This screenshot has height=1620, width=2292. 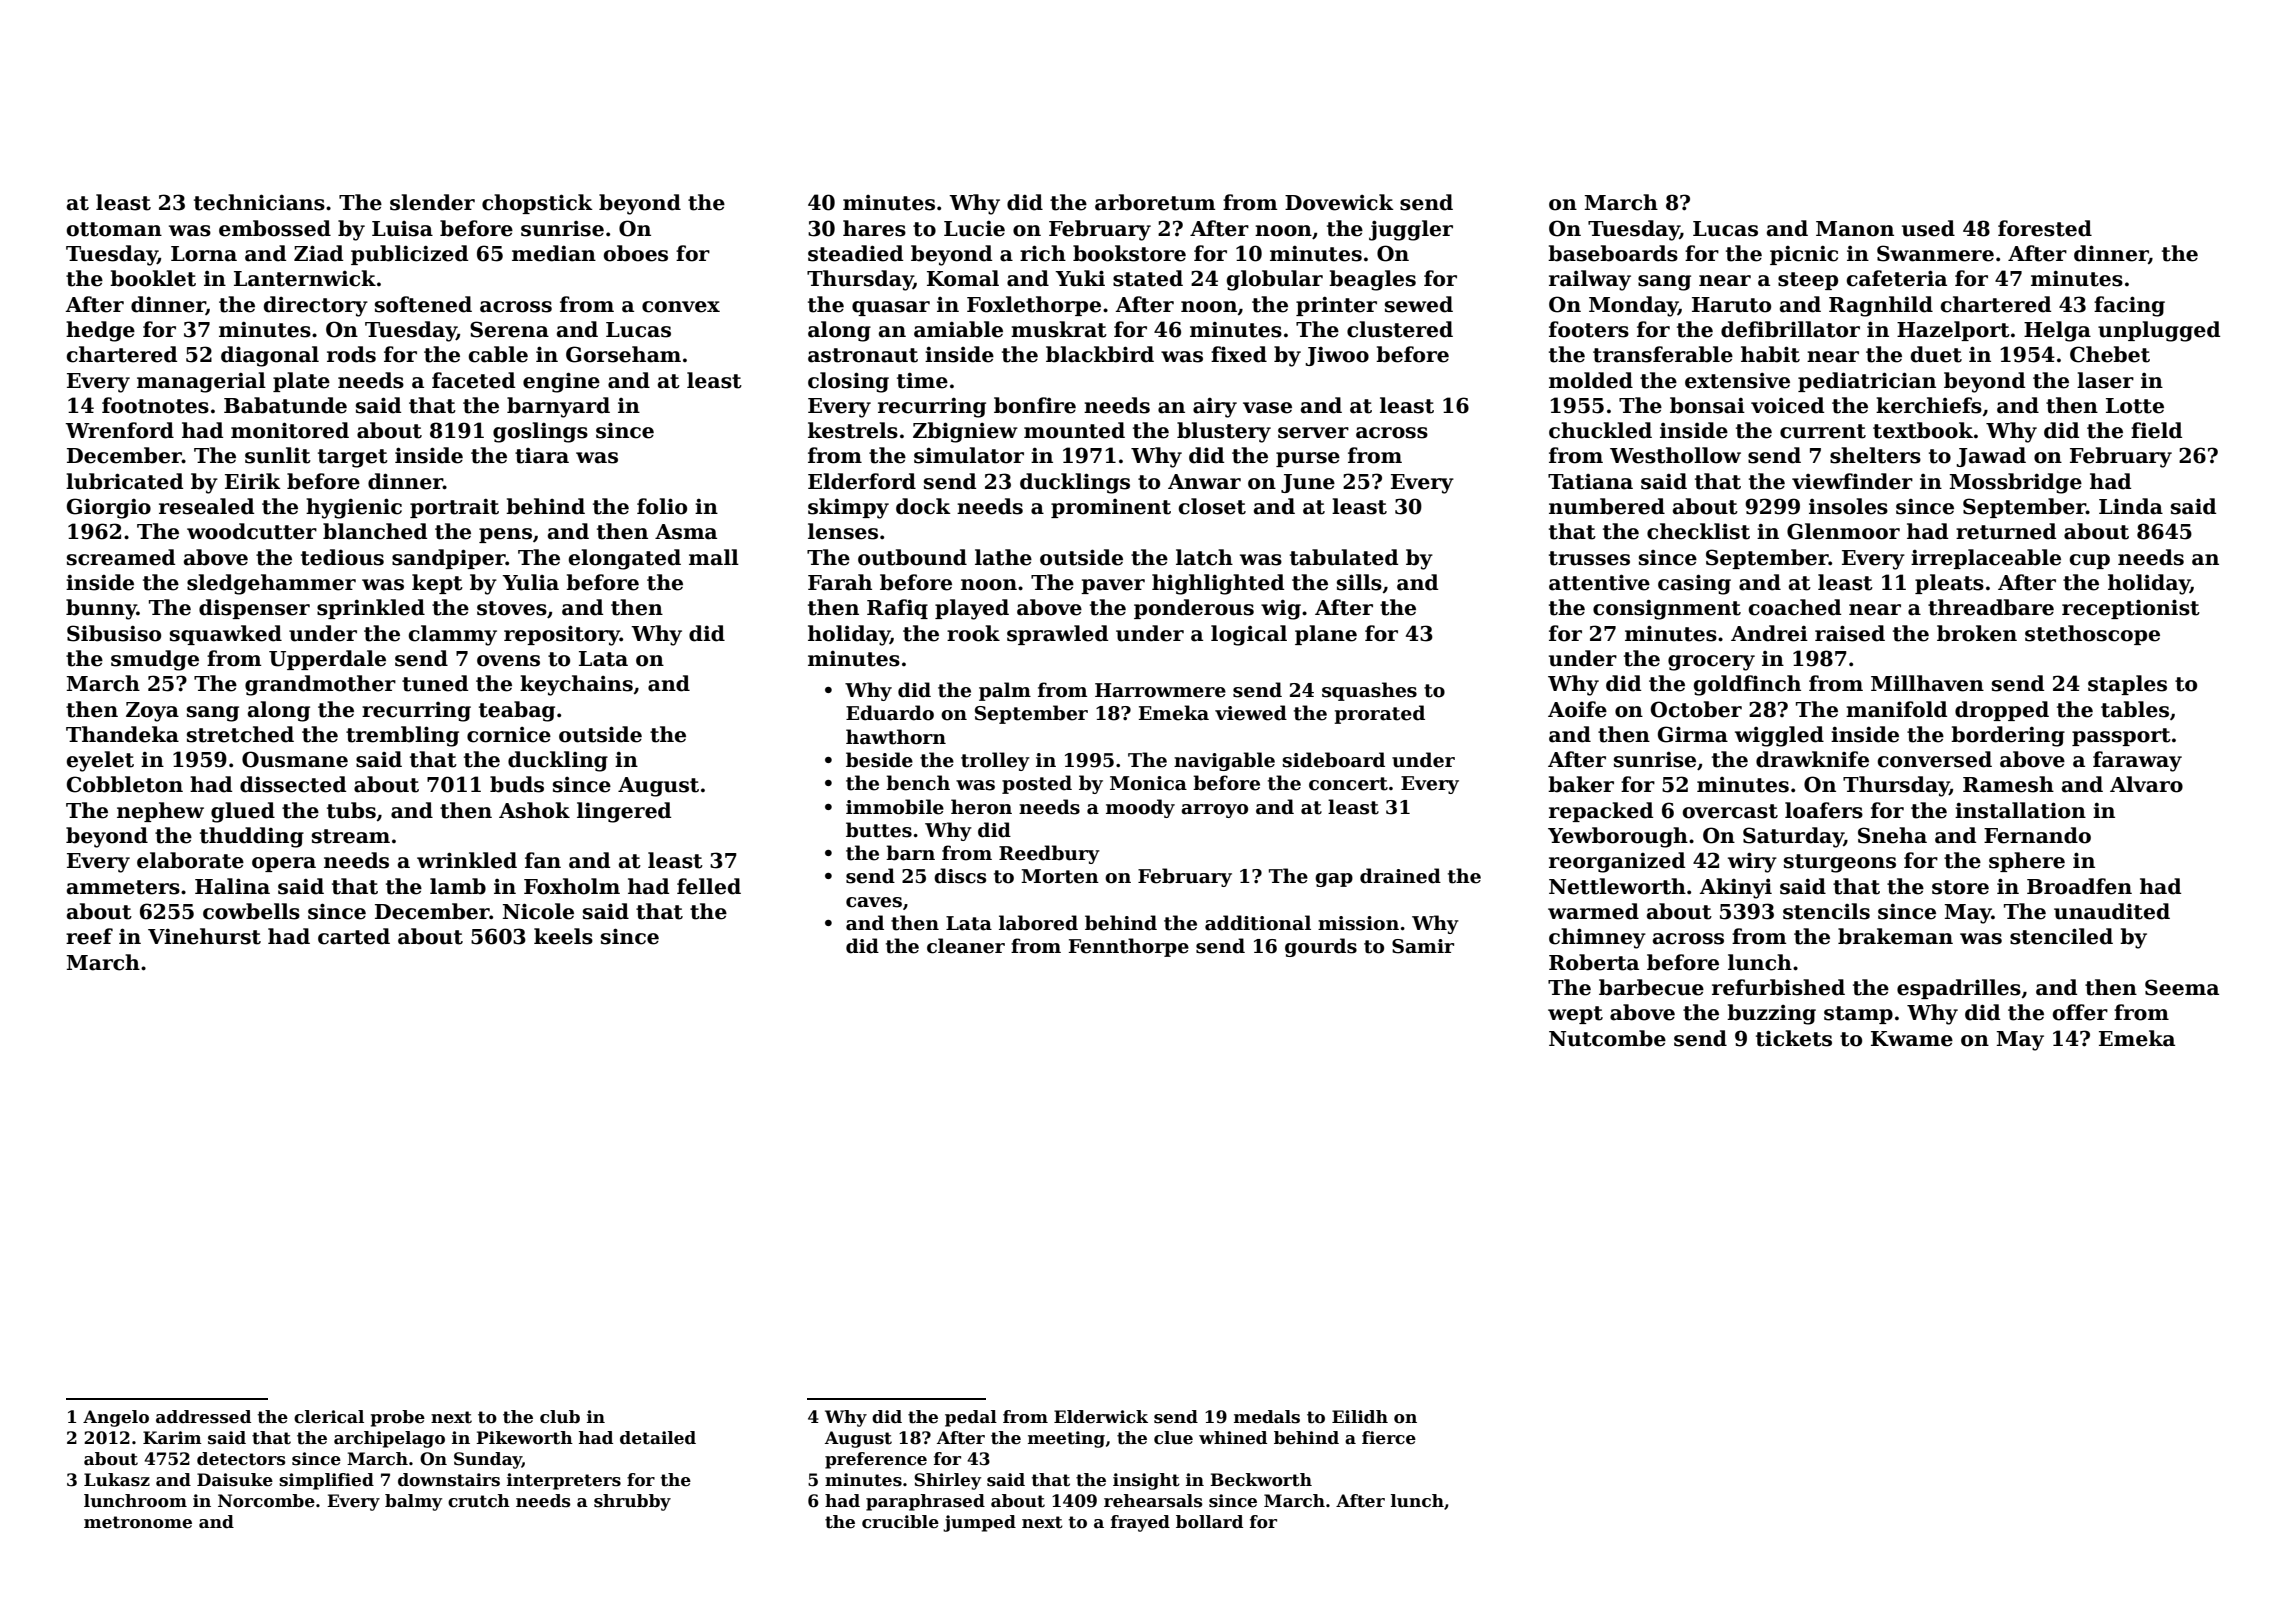 I want to click on simulator, so click(x=969, y=455).
